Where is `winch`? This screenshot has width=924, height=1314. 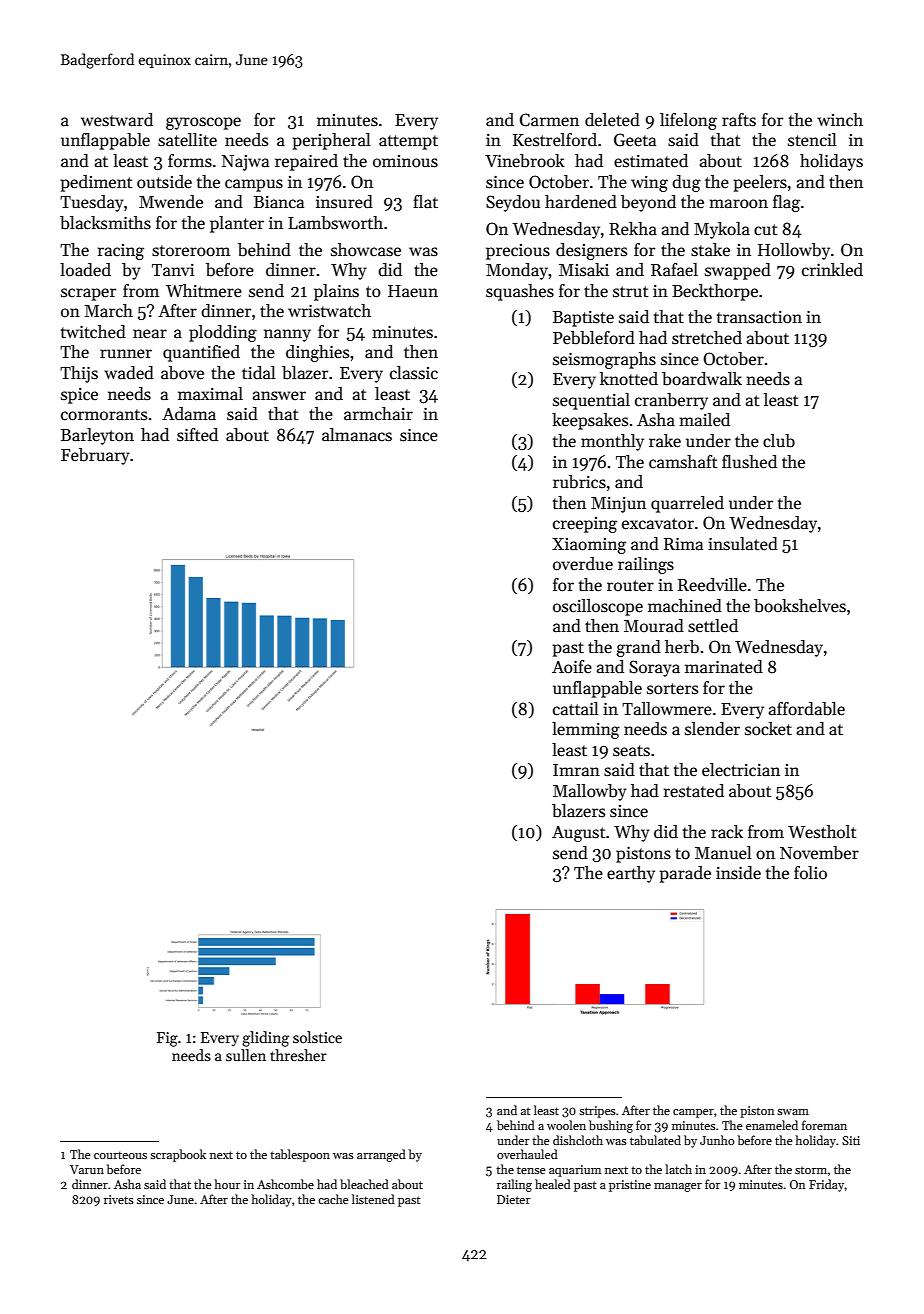 winch is located at coordinates (840, 119).
